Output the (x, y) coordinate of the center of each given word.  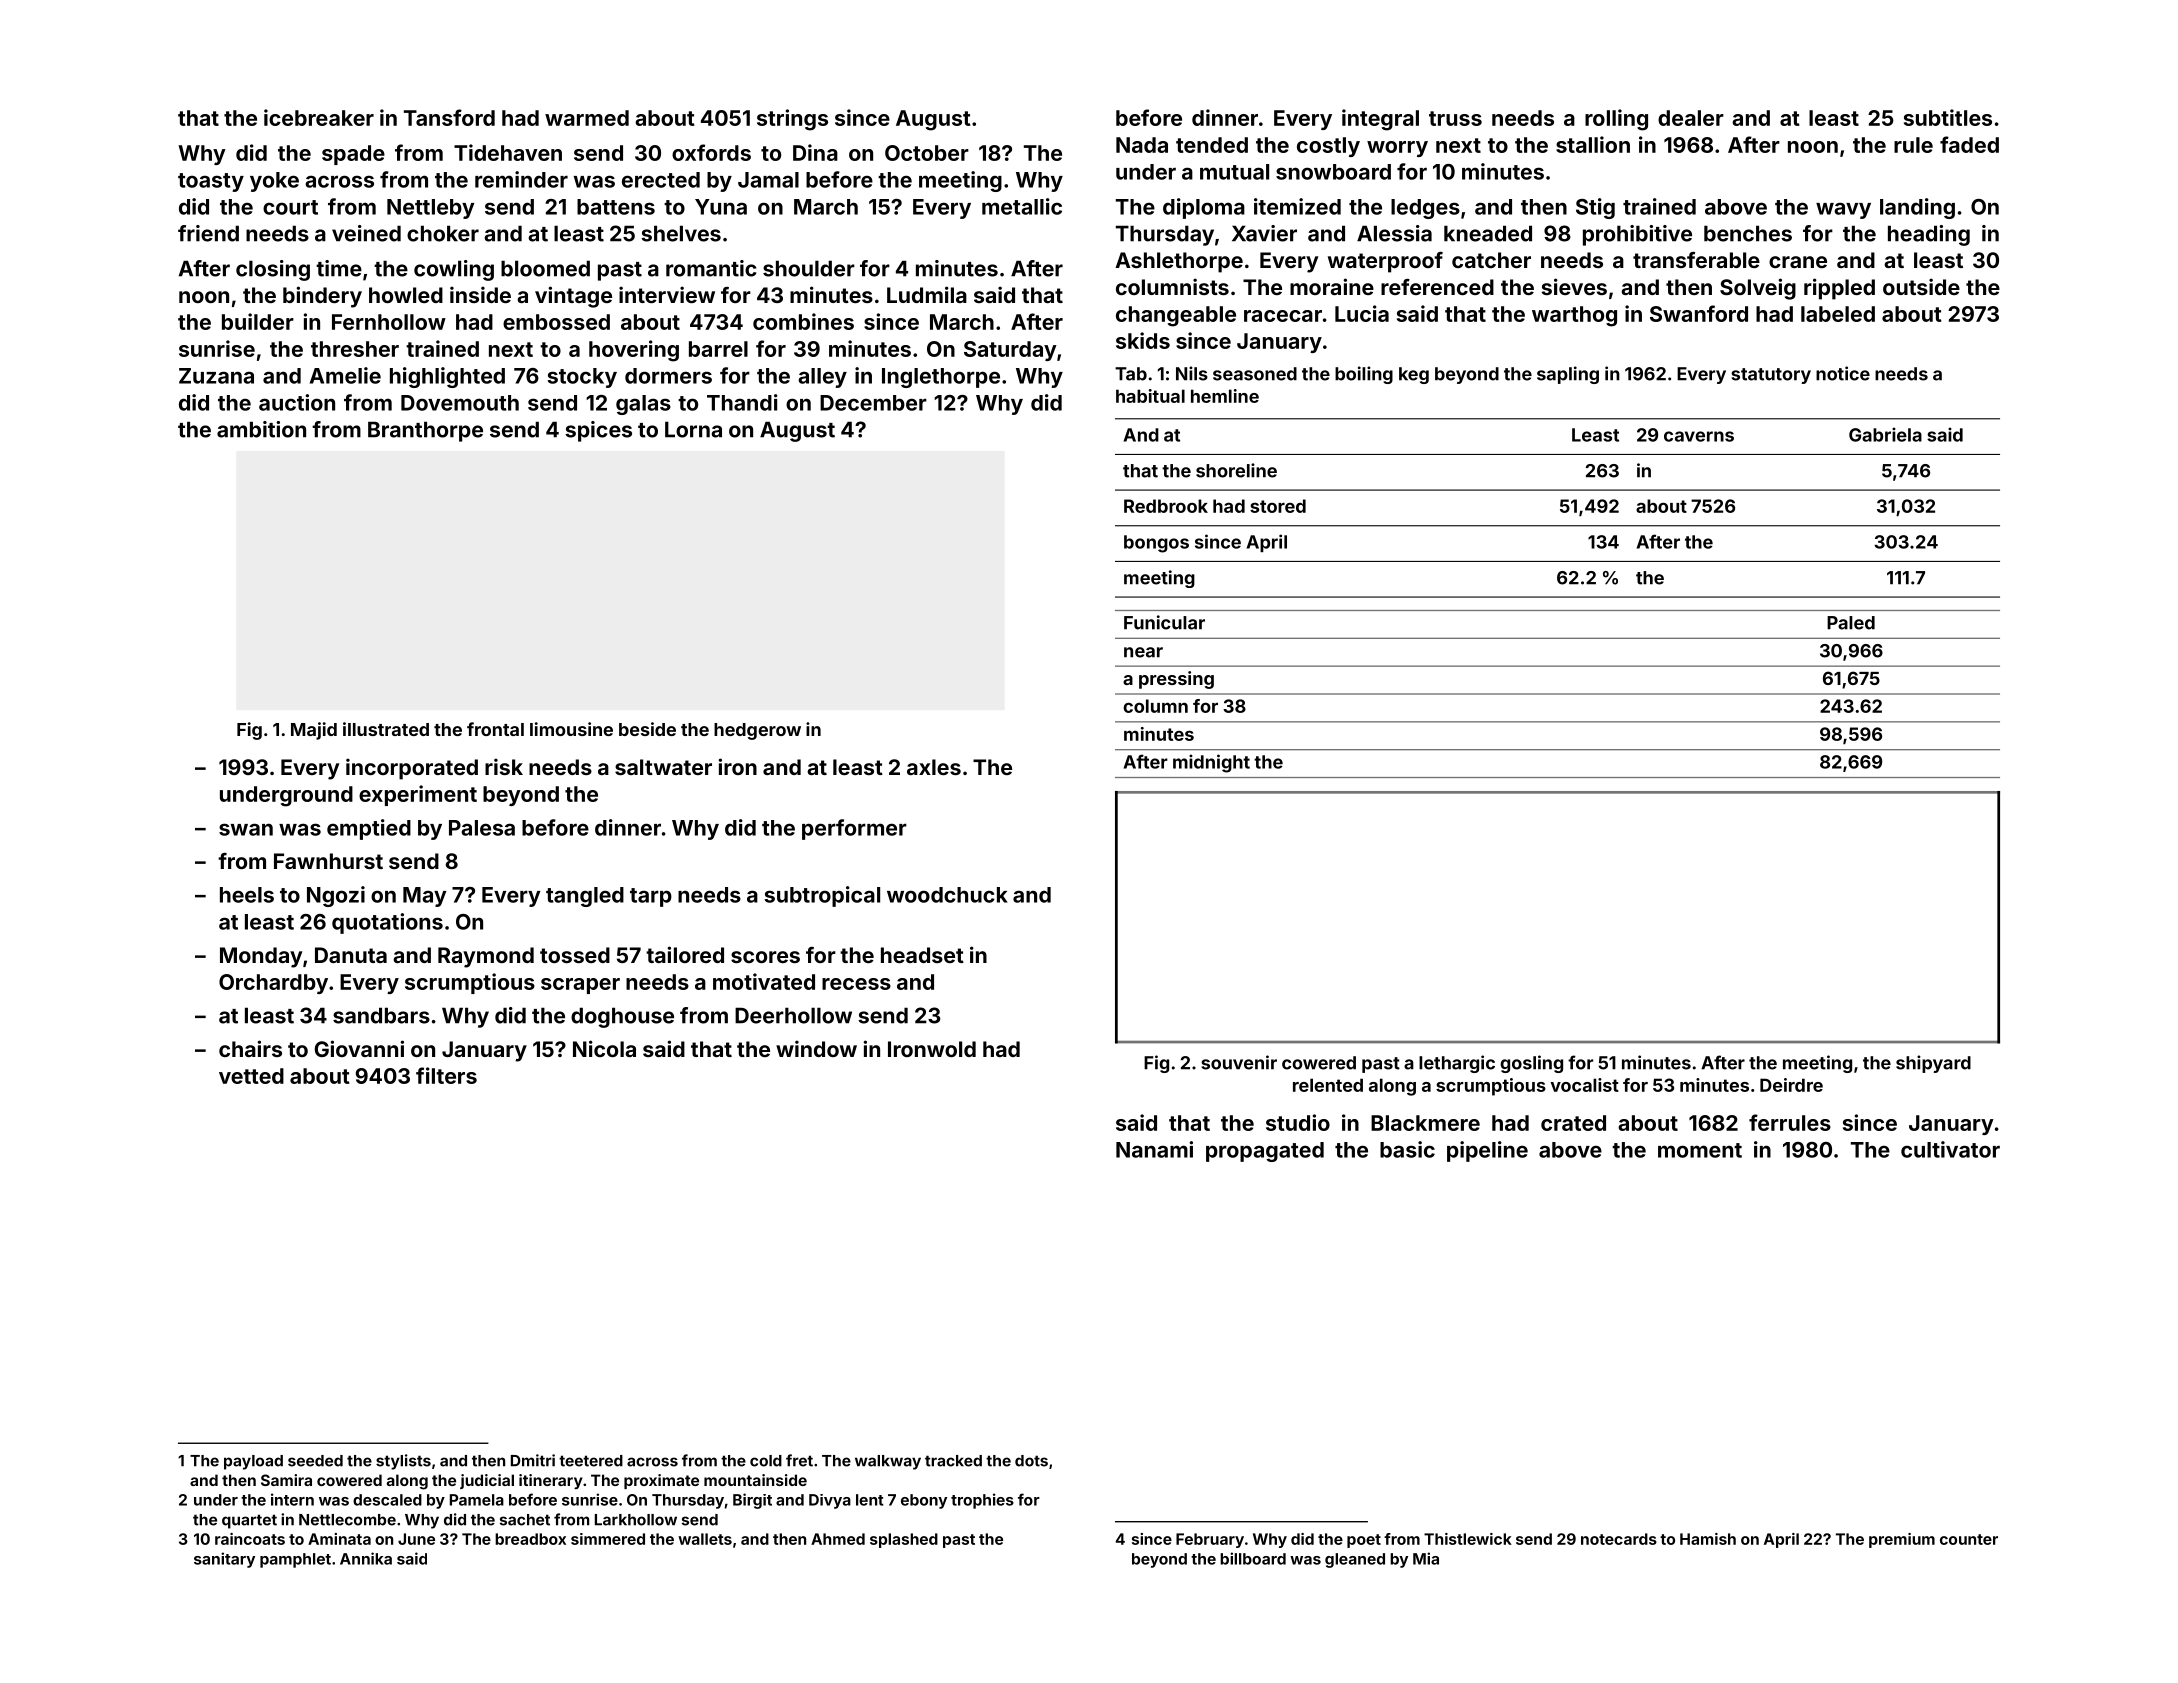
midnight (1211, 763)
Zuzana (216, 376)
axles (934, 767)
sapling (1568, 375)
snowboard (1333, 172)
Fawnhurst (328, 861)
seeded (315, 1461)
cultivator (1950, 1149)
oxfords (711, 152)
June (416, 1539)
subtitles (1948, 117)
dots (1031, 1461)
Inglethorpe (941, 378)
